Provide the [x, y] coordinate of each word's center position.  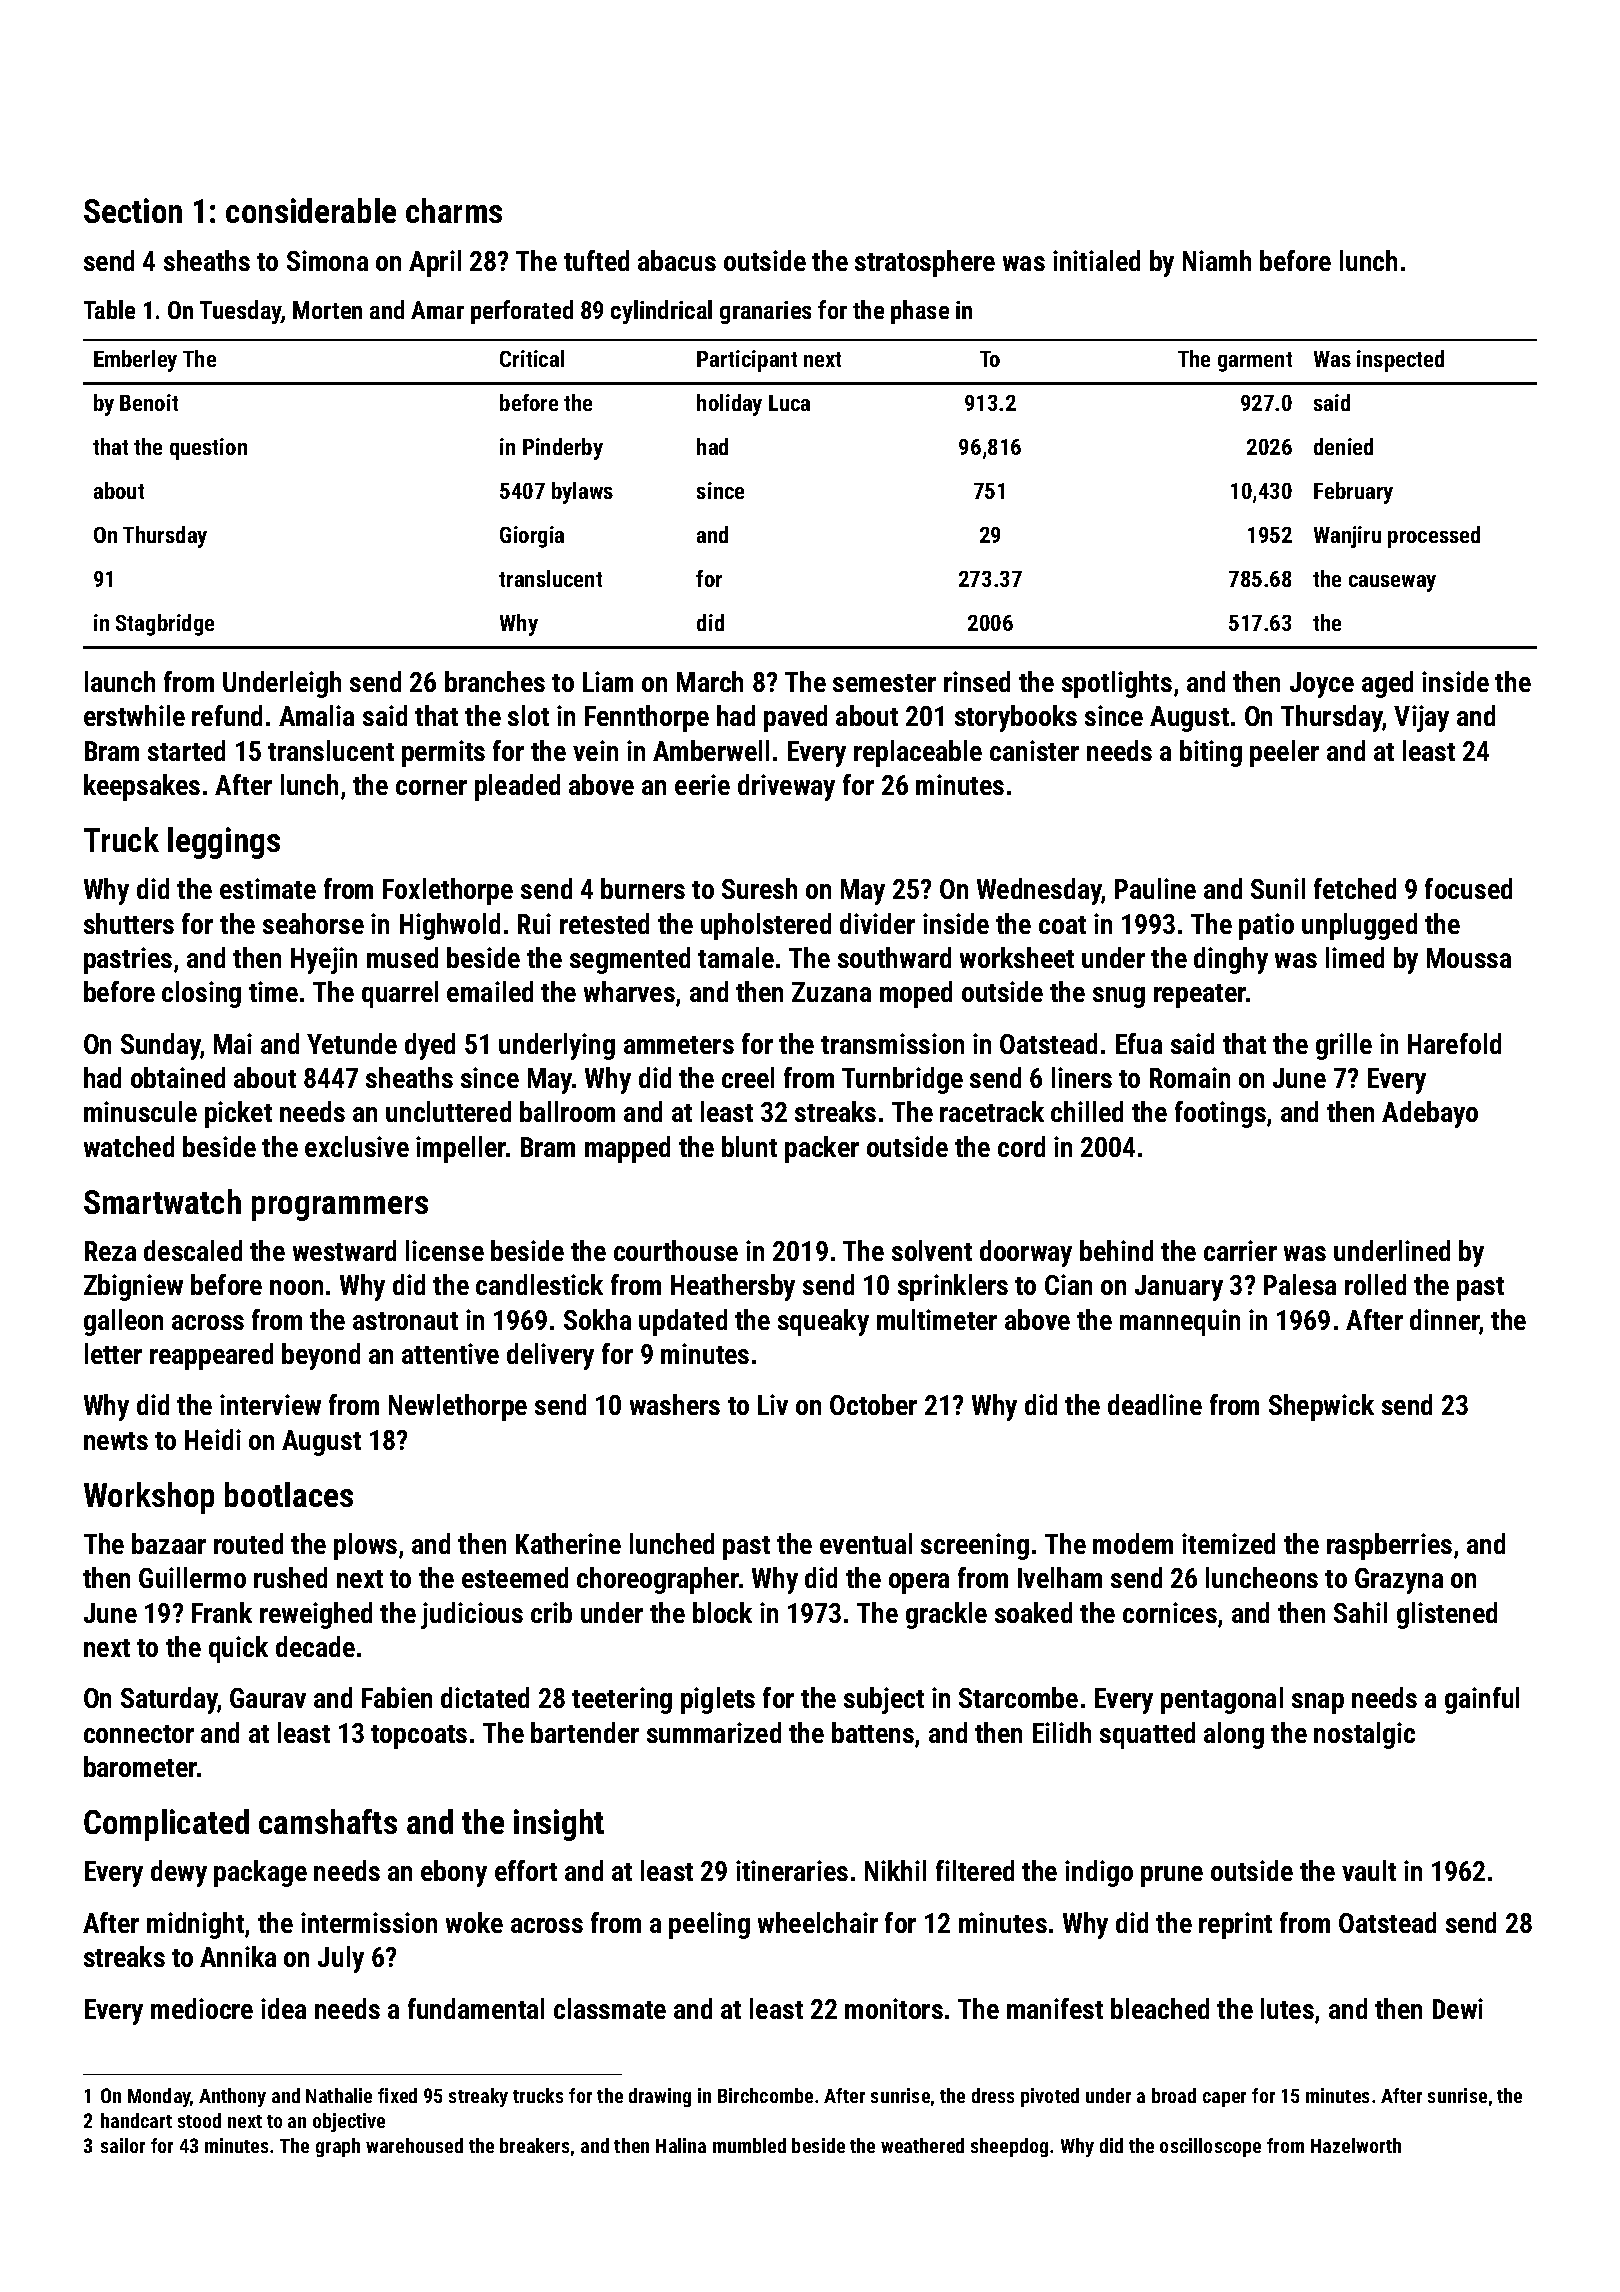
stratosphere [925, 263]
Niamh [1217, 260]
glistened [1447, 1615]
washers [675, 1404]
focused [1468, 888]
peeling [709, 1925]
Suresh [759, 888]
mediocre [202, 2008]
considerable [311, 210]
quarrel [400, 994]
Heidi [213, 1439]
